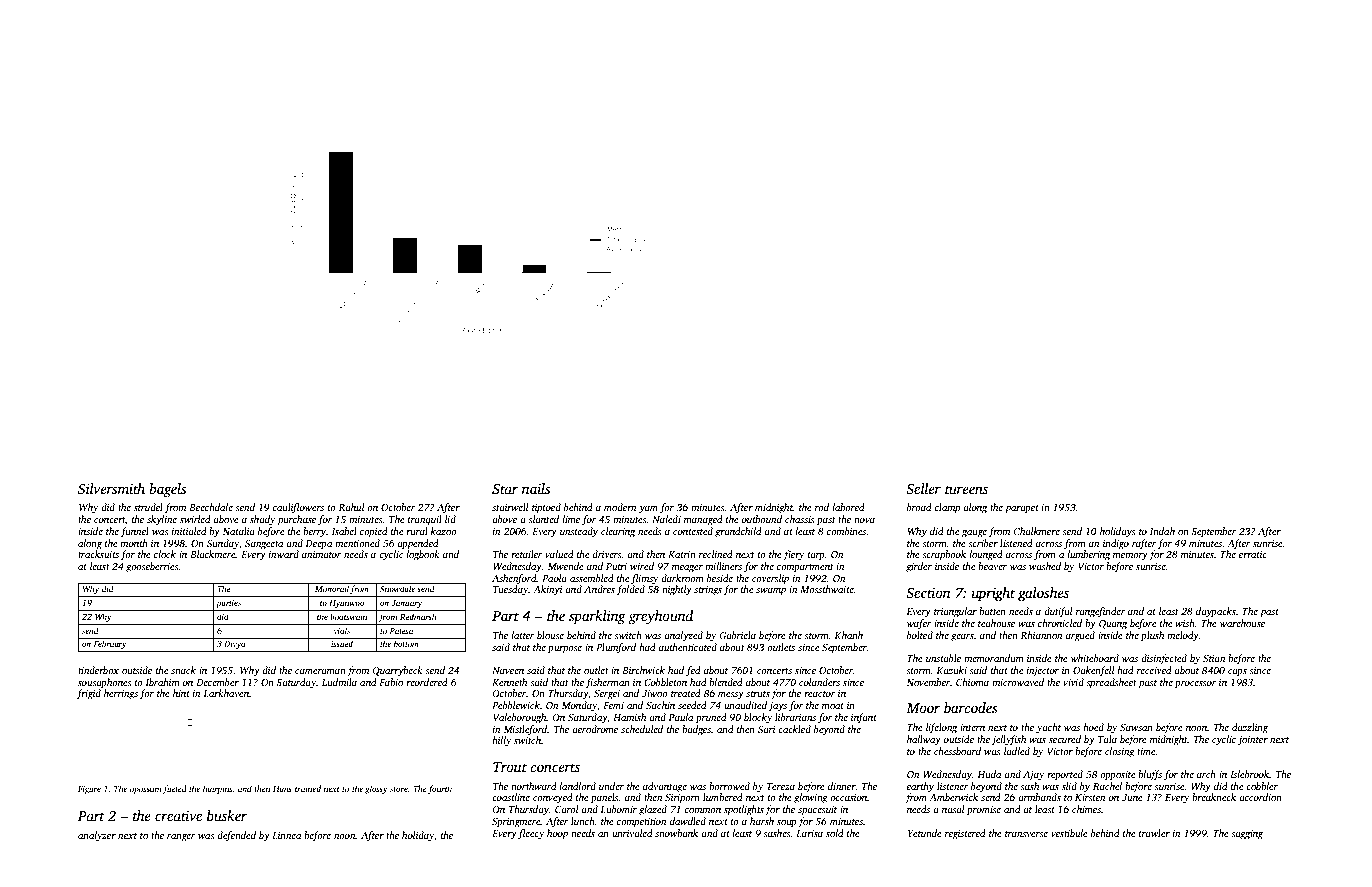 Image resolution: width=1372 pixels, height=887 pixels. What do you see at coordinates (178, 815) in the image?
I see `creative` at bounding box center [178, 815].
